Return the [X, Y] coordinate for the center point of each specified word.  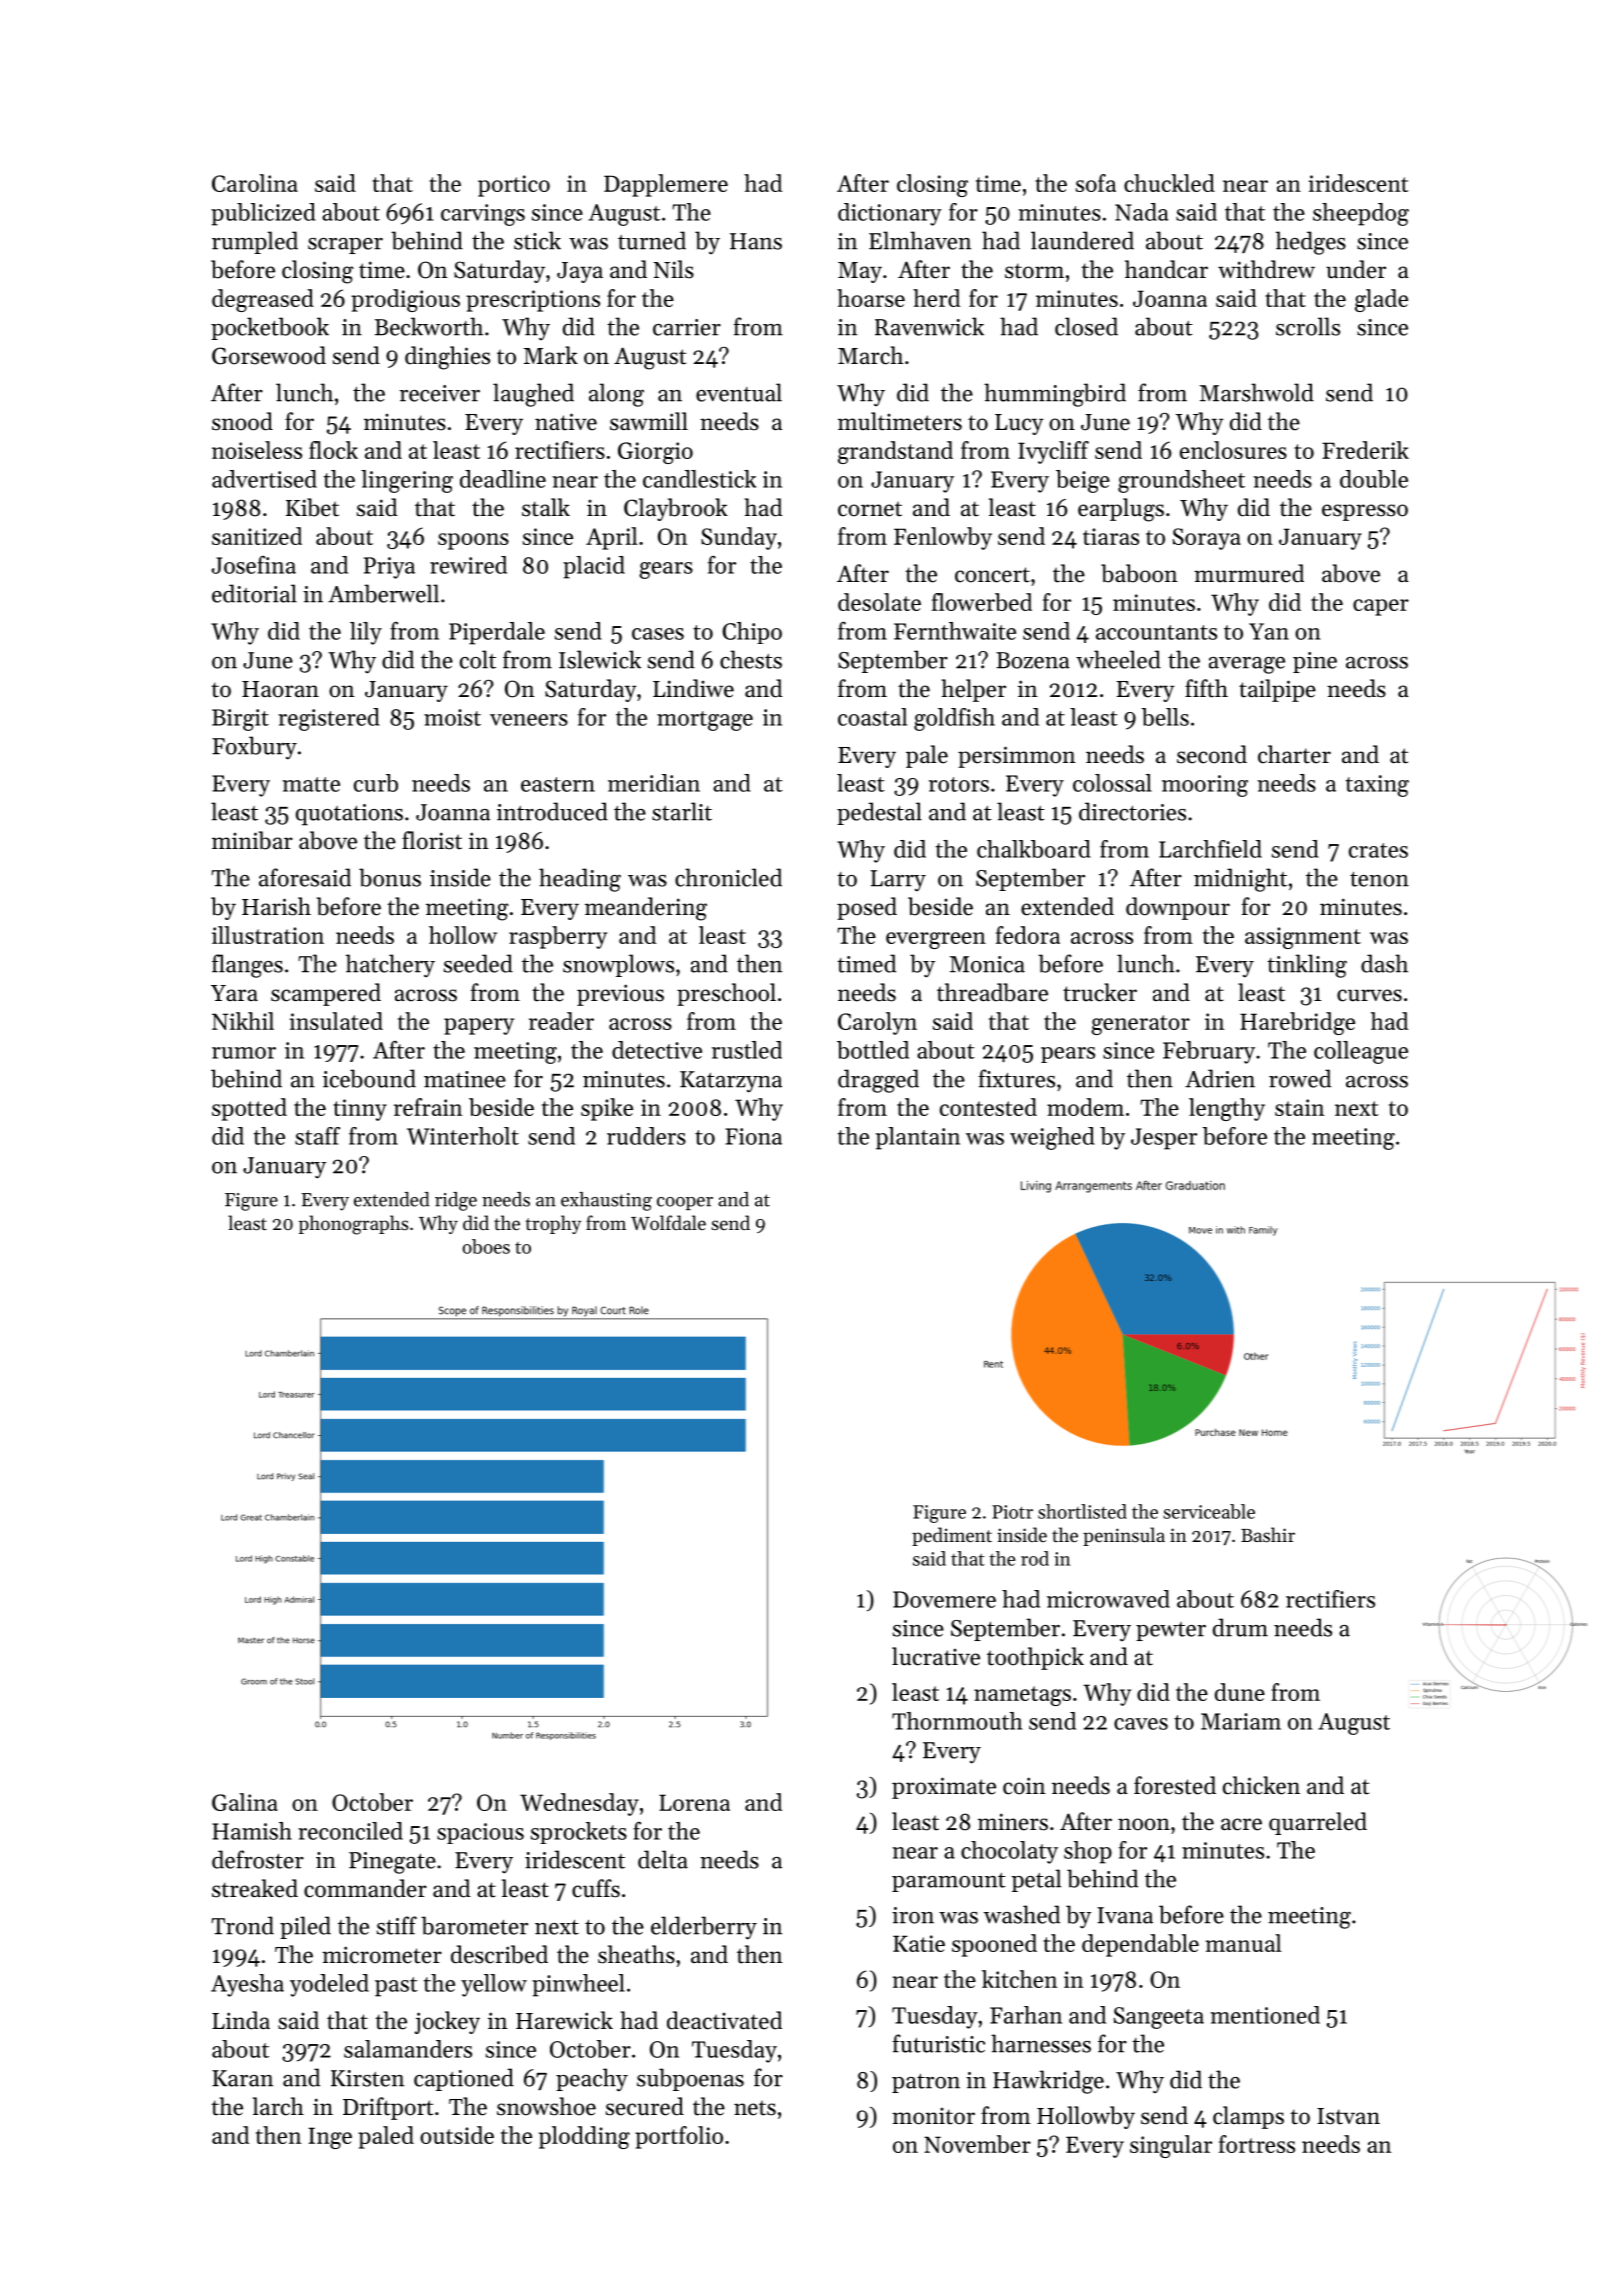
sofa [1096, 183]
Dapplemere [666, 185]
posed [867, 908]
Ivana [1125, 1915]
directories [1132, 811]
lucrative [936, 1656]
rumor [244, 1053]
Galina [245, 1802]
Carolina [255, 183]
